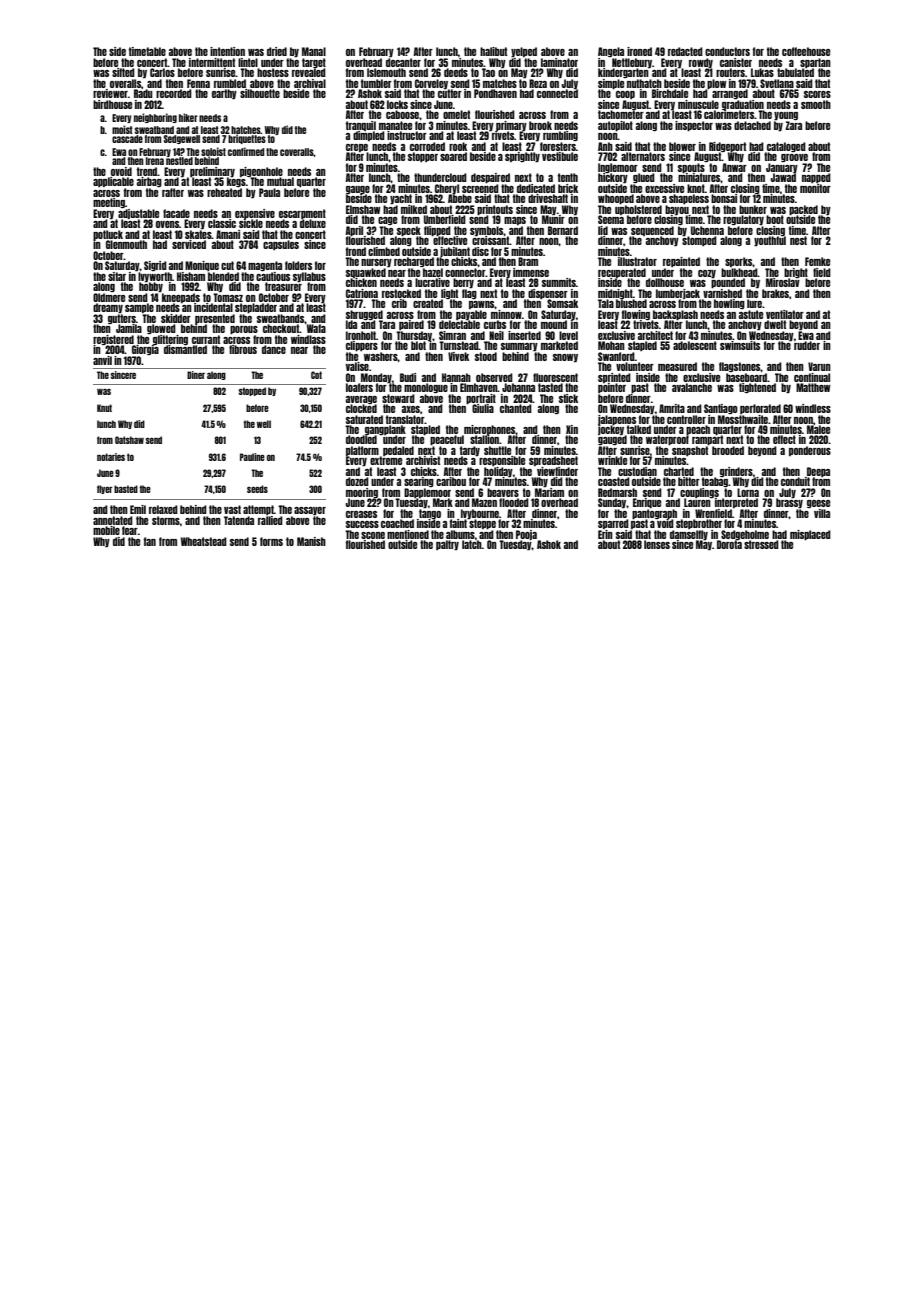 The image size is (924, 1308). What do you see at coordinates (227, 51) in the screenshot?
I see `intention` at bounding box center [227, 51].
